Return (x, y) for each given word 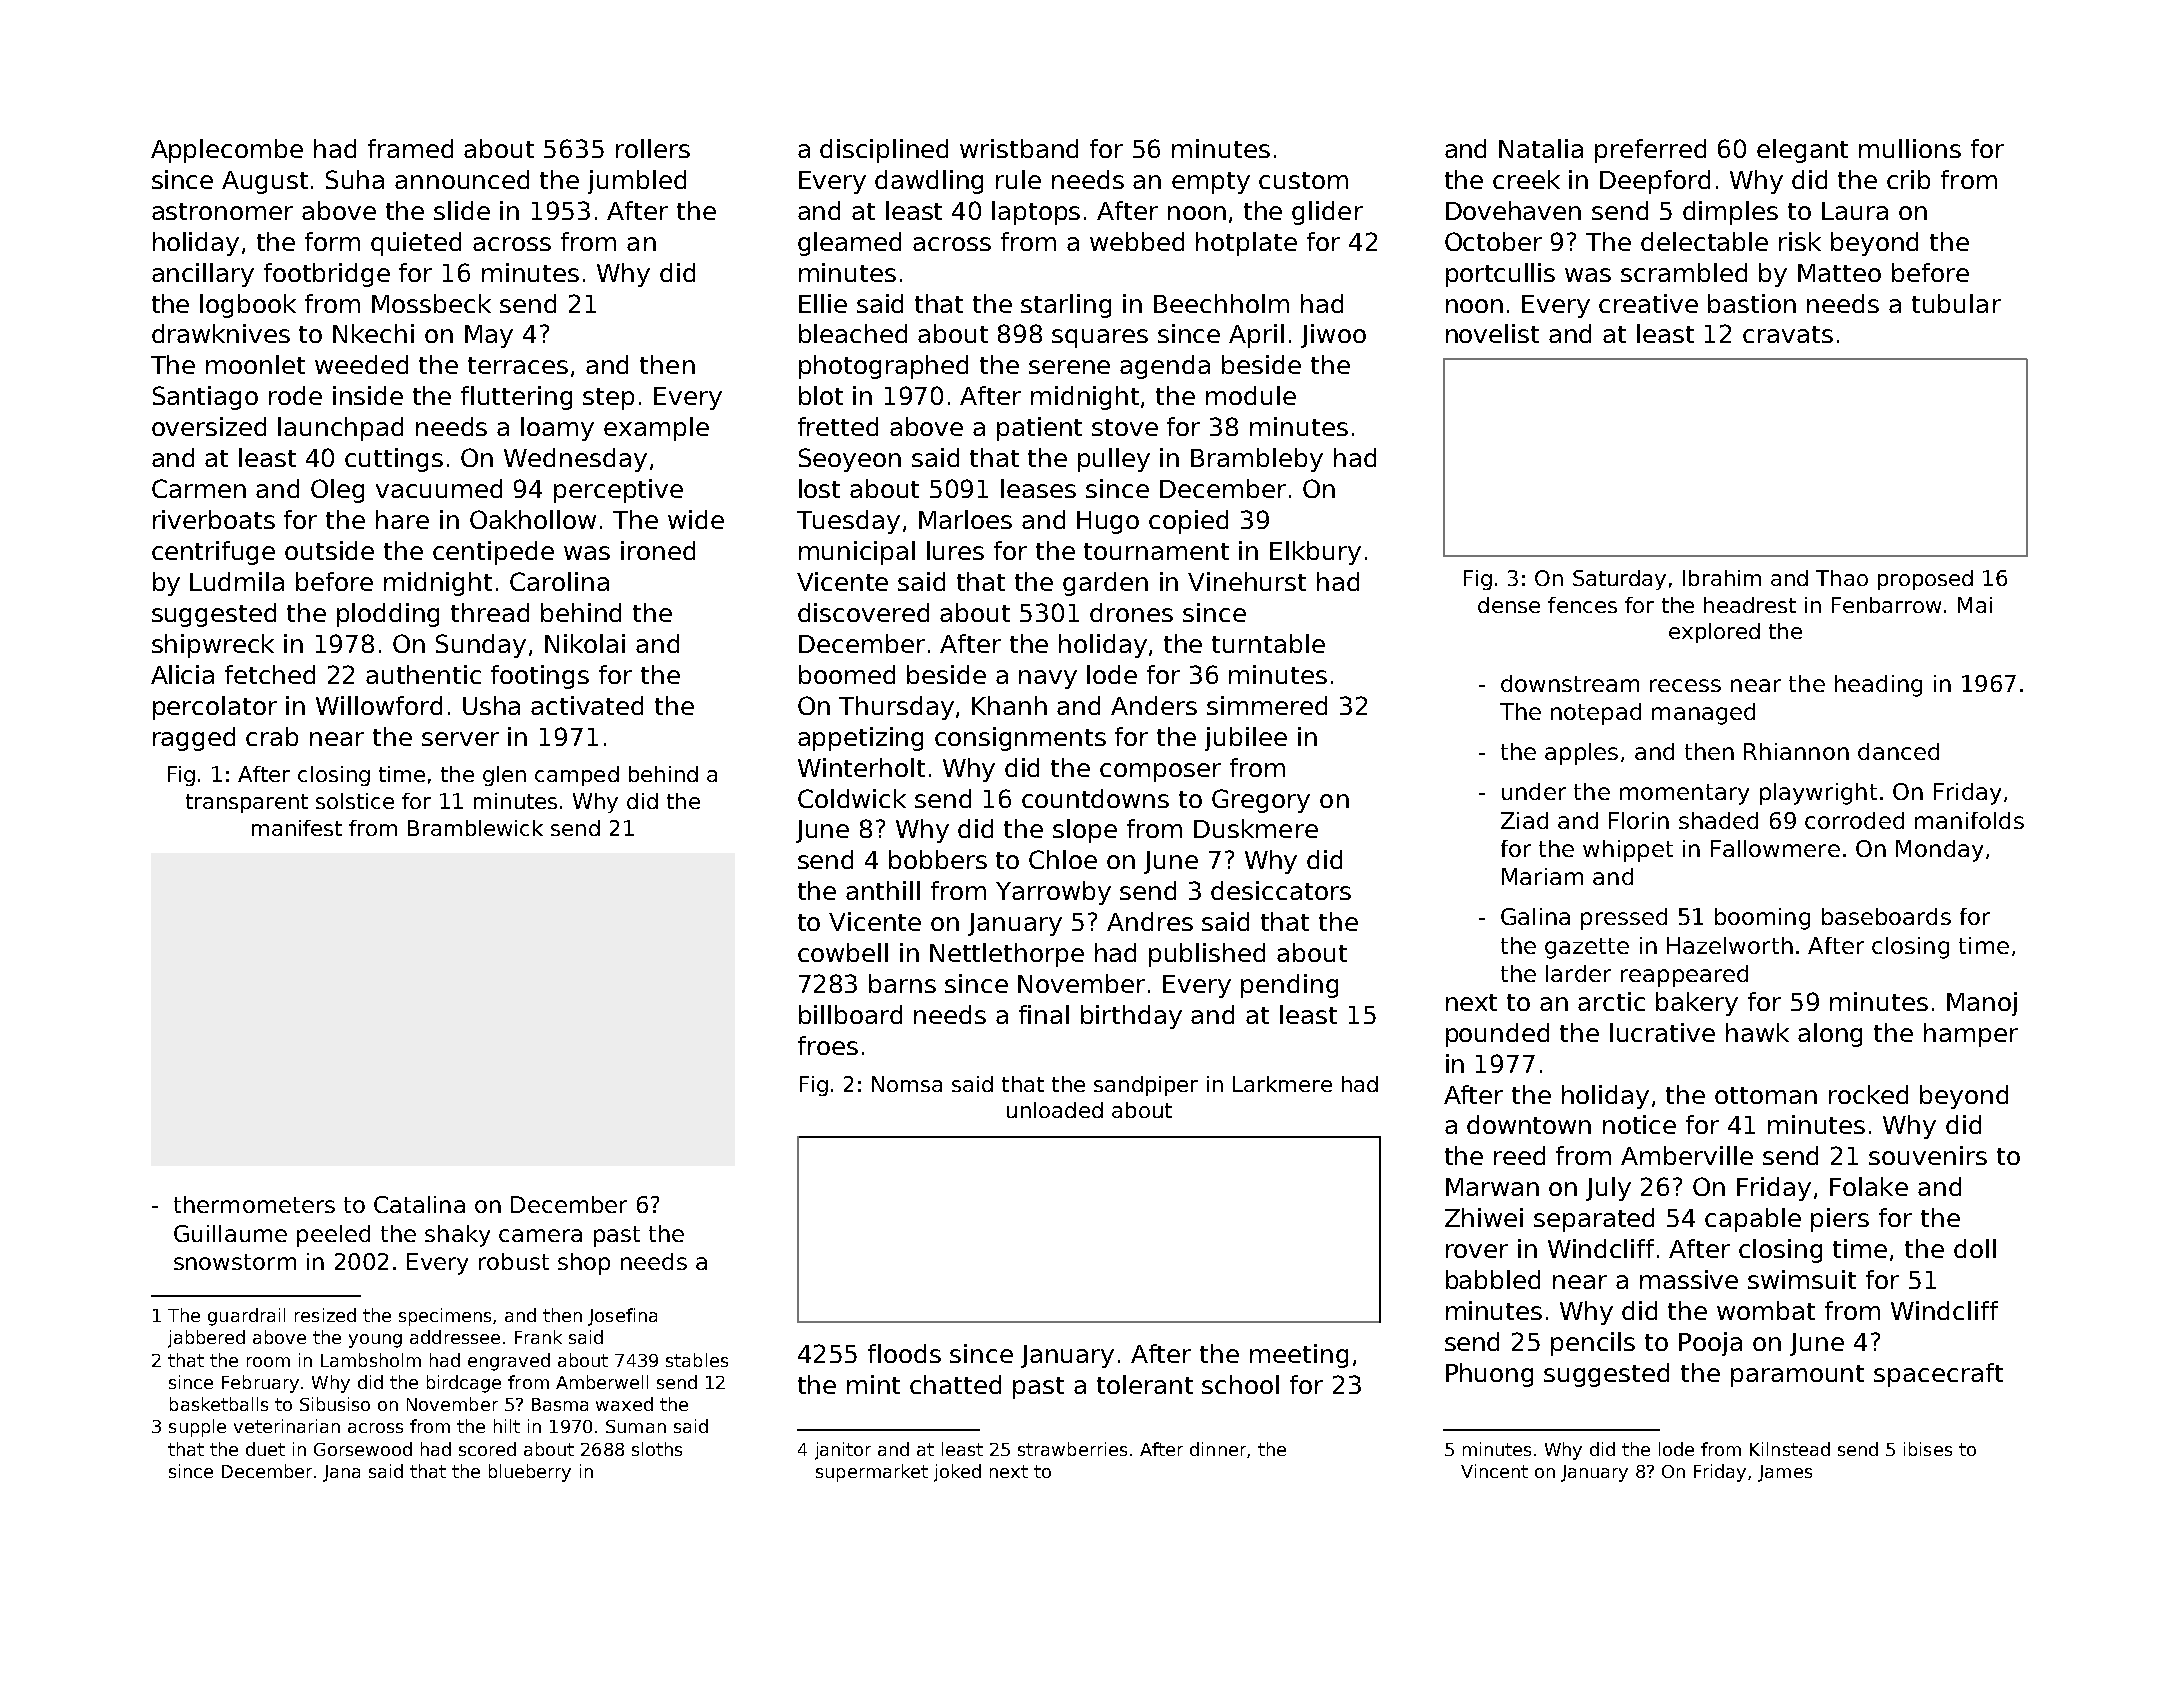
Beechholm (1221, 303)
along (1830, 1035)
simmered (1267, 705)
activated (587, 705)
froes (828, 1045)
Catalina (419, 1204)
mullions (1910, 148)
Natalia (1541, 148)
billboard (850, 1014)
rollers (653, 148)
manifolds (1969, 820)
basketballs (219, 1404)
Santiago (205, 398)
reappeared (1684, 976)
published (1207, 955)
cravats (1788, 334)
